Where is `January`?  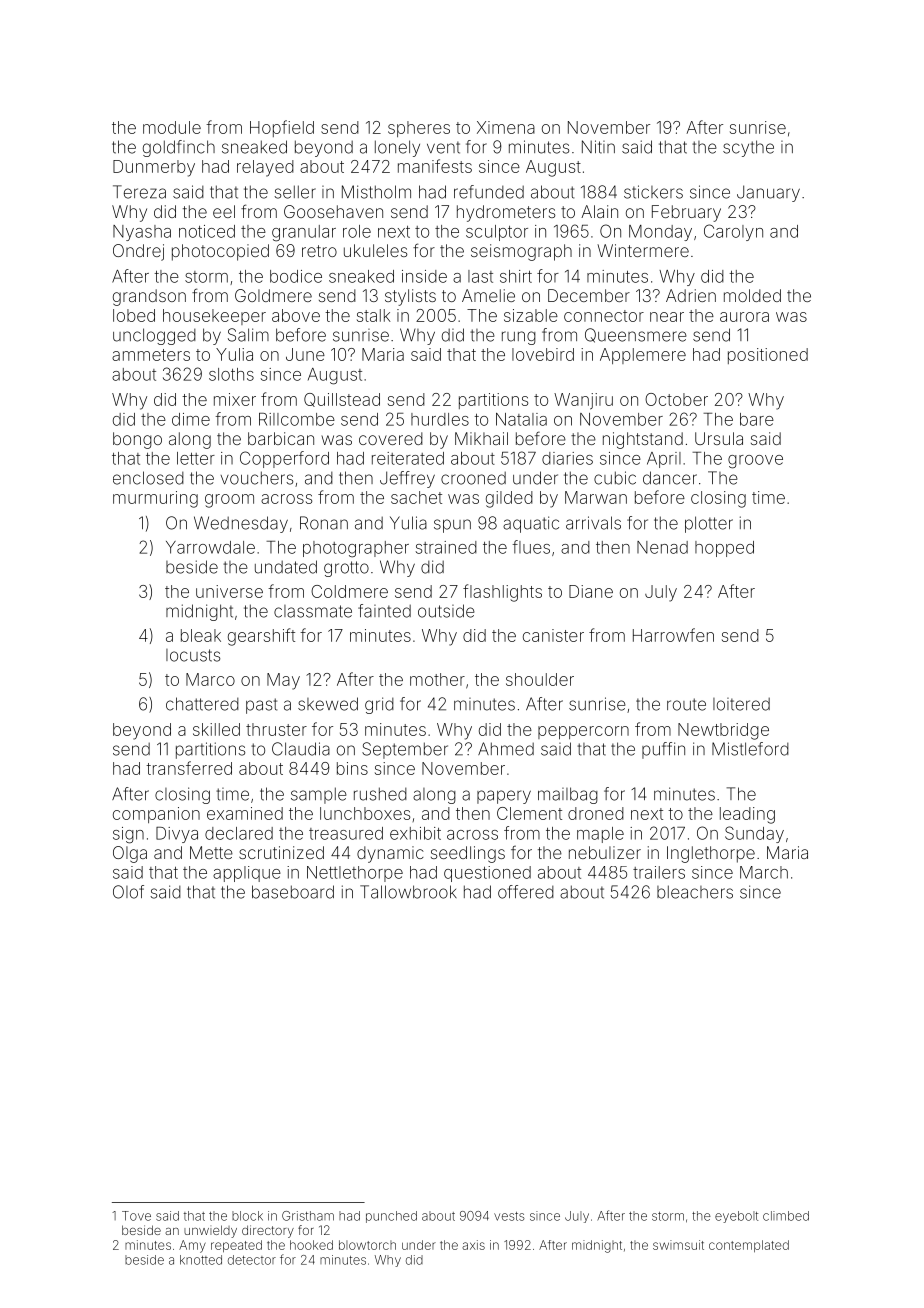 January is located at coordinates (768, 193).
